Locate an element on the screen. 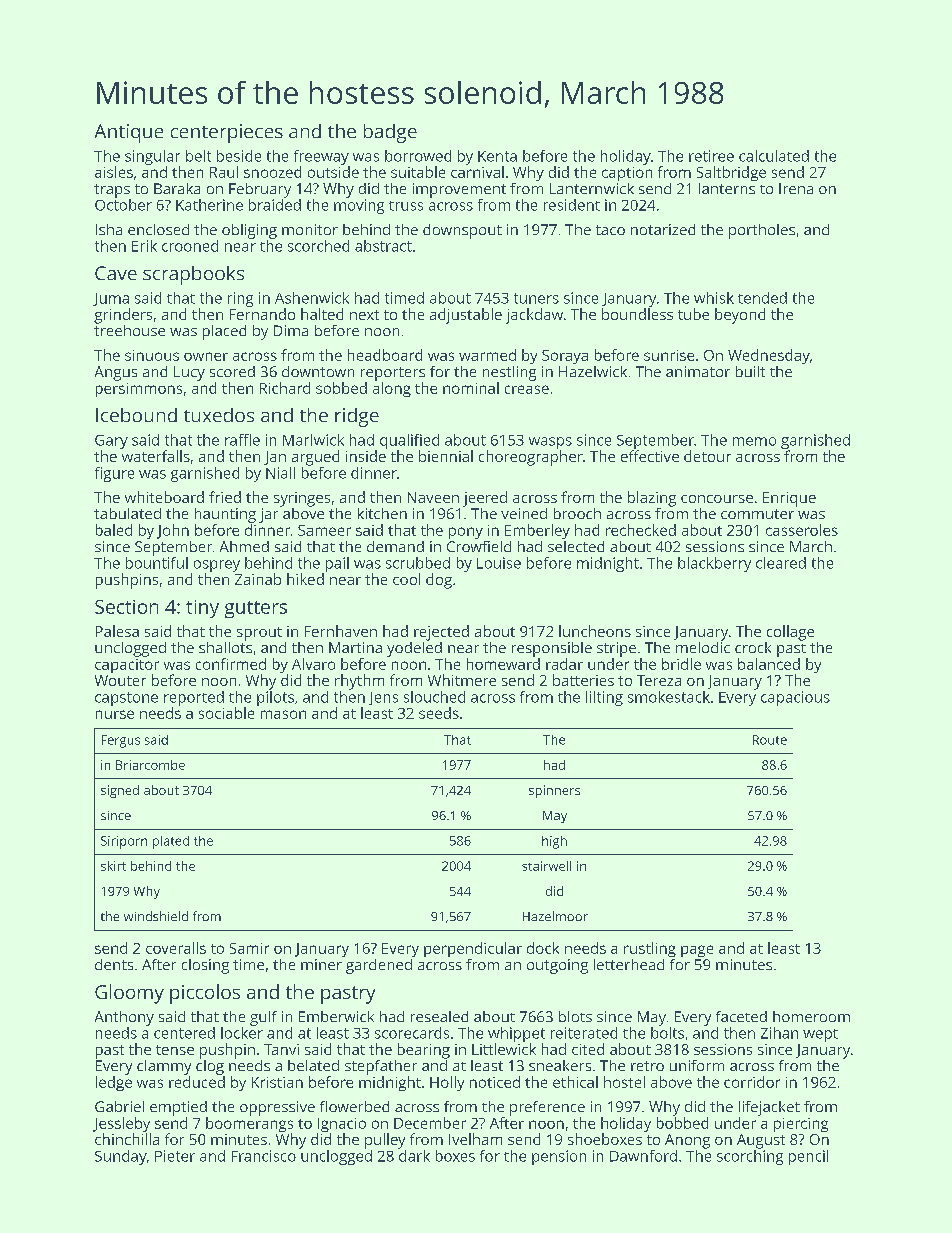 This screenshot has width=952, height=1233. Irena is located at coordinates (796, 188).
